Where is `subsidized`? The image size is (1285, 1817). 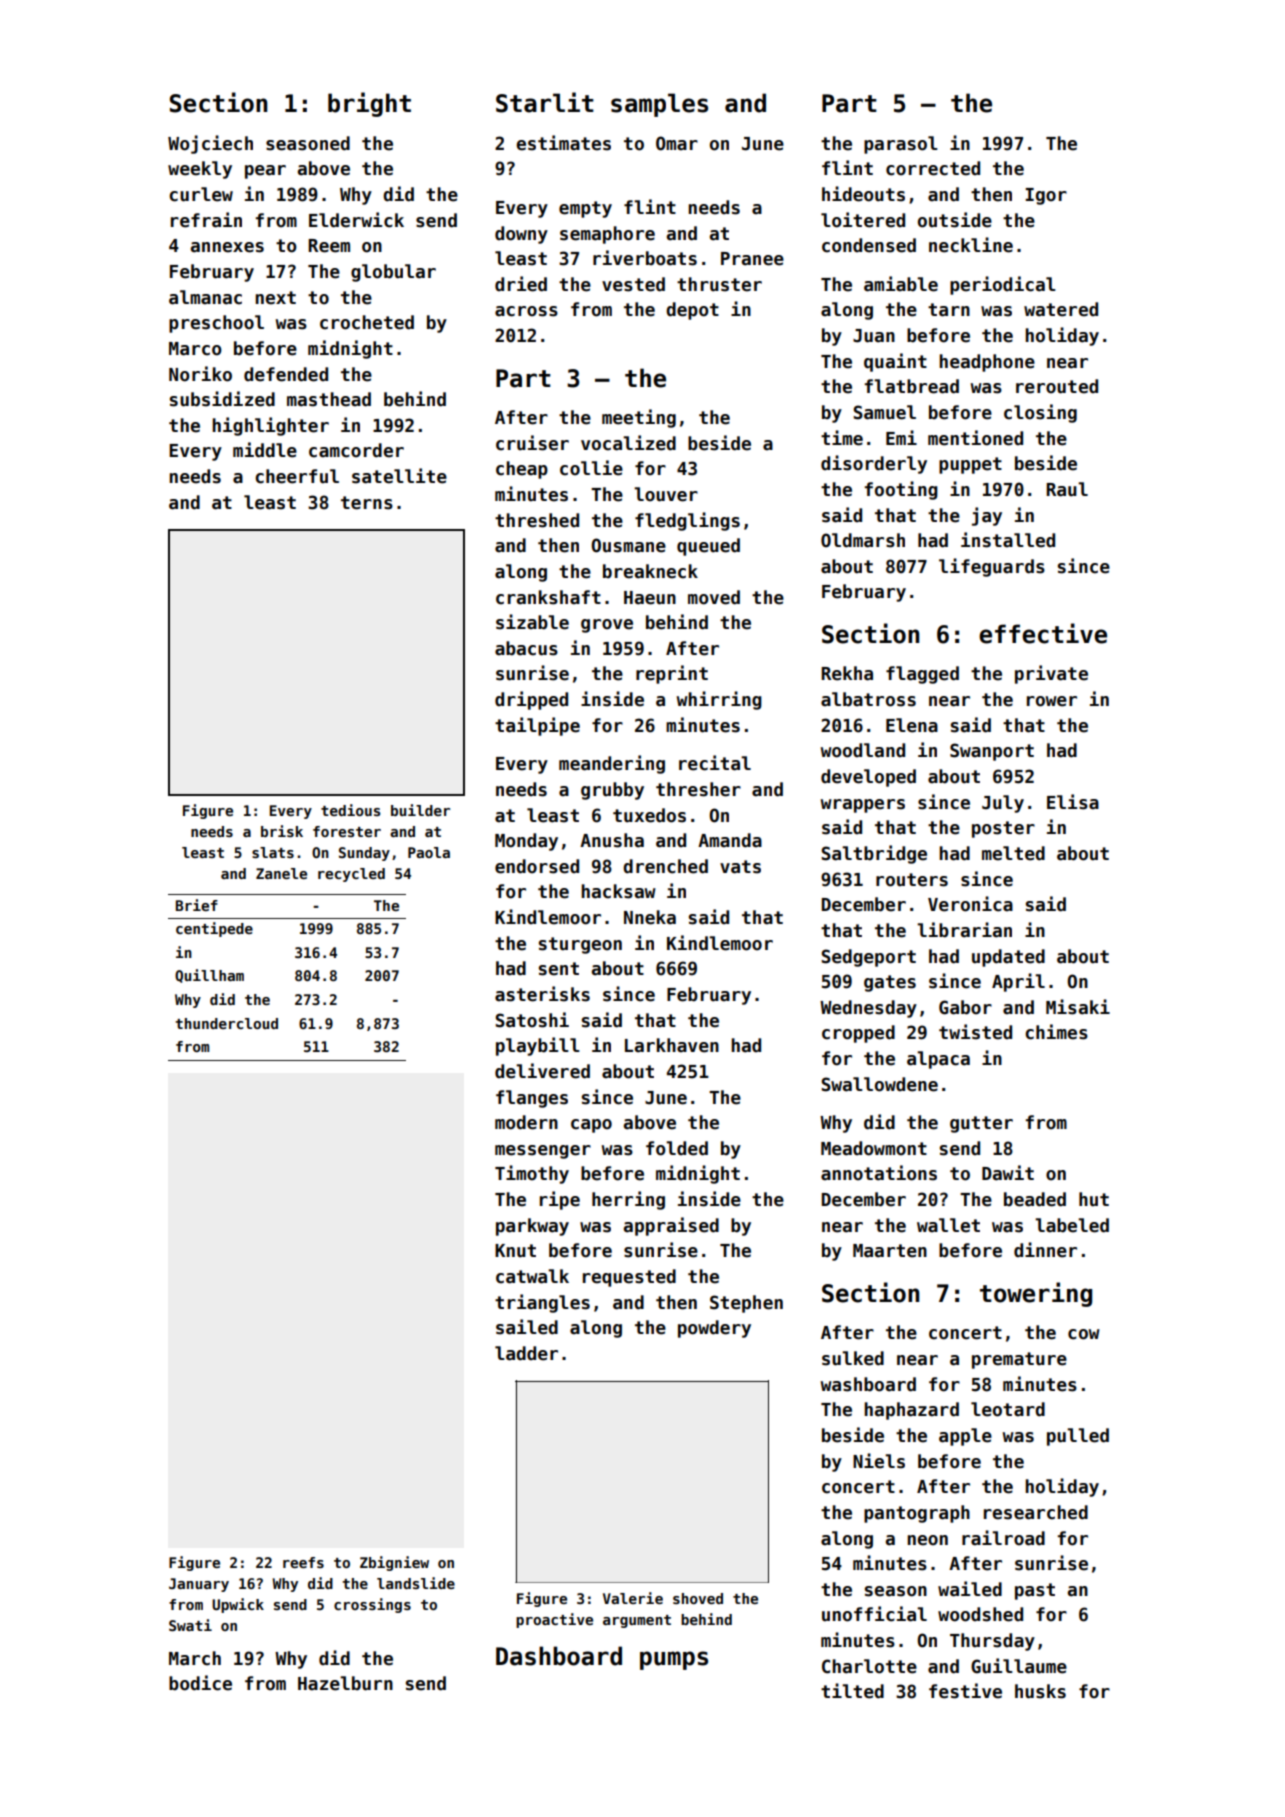 subsidized is located at coordinates (222, 399).
